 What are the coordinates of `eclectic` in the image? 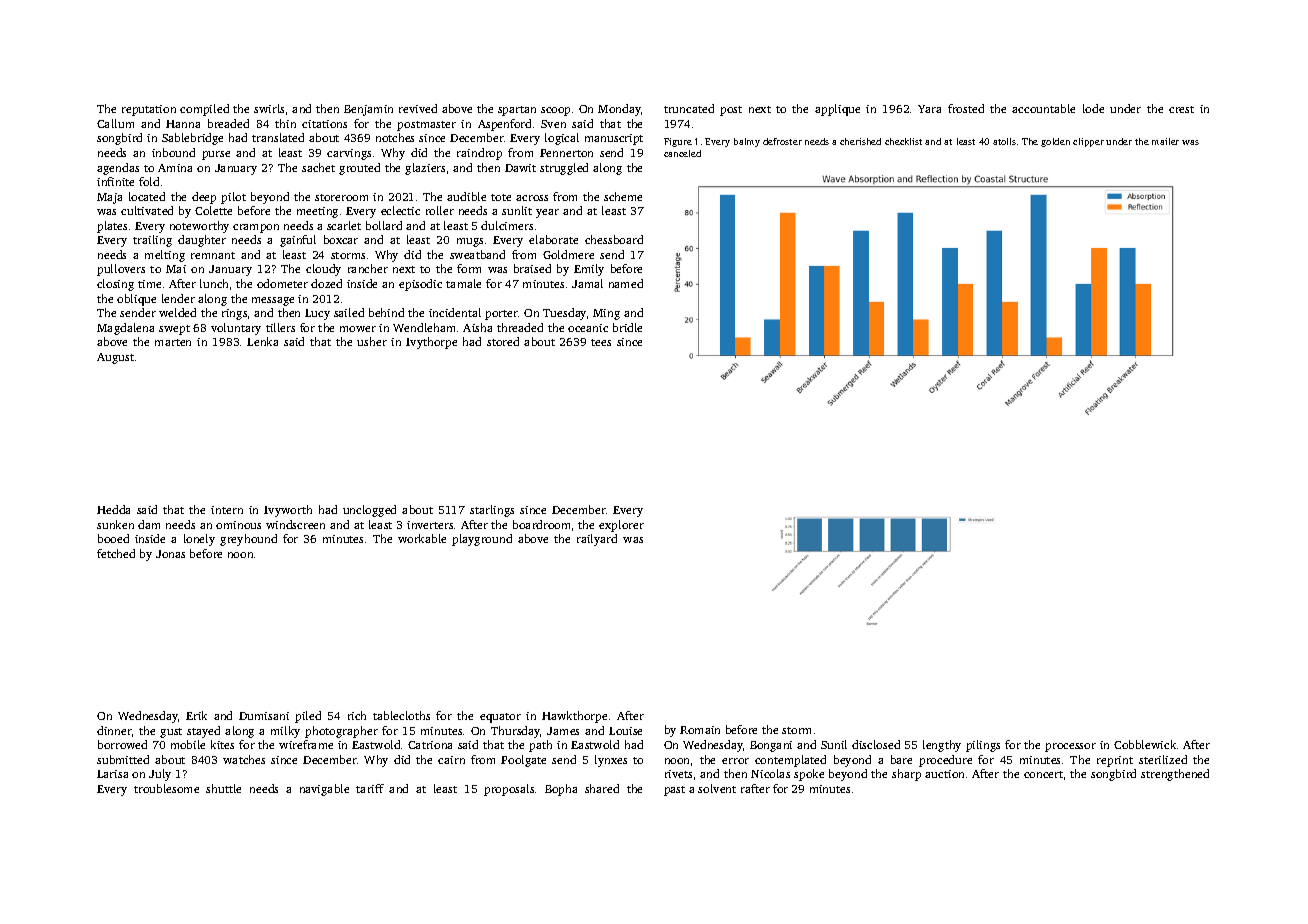 It's located at (400, 210).
